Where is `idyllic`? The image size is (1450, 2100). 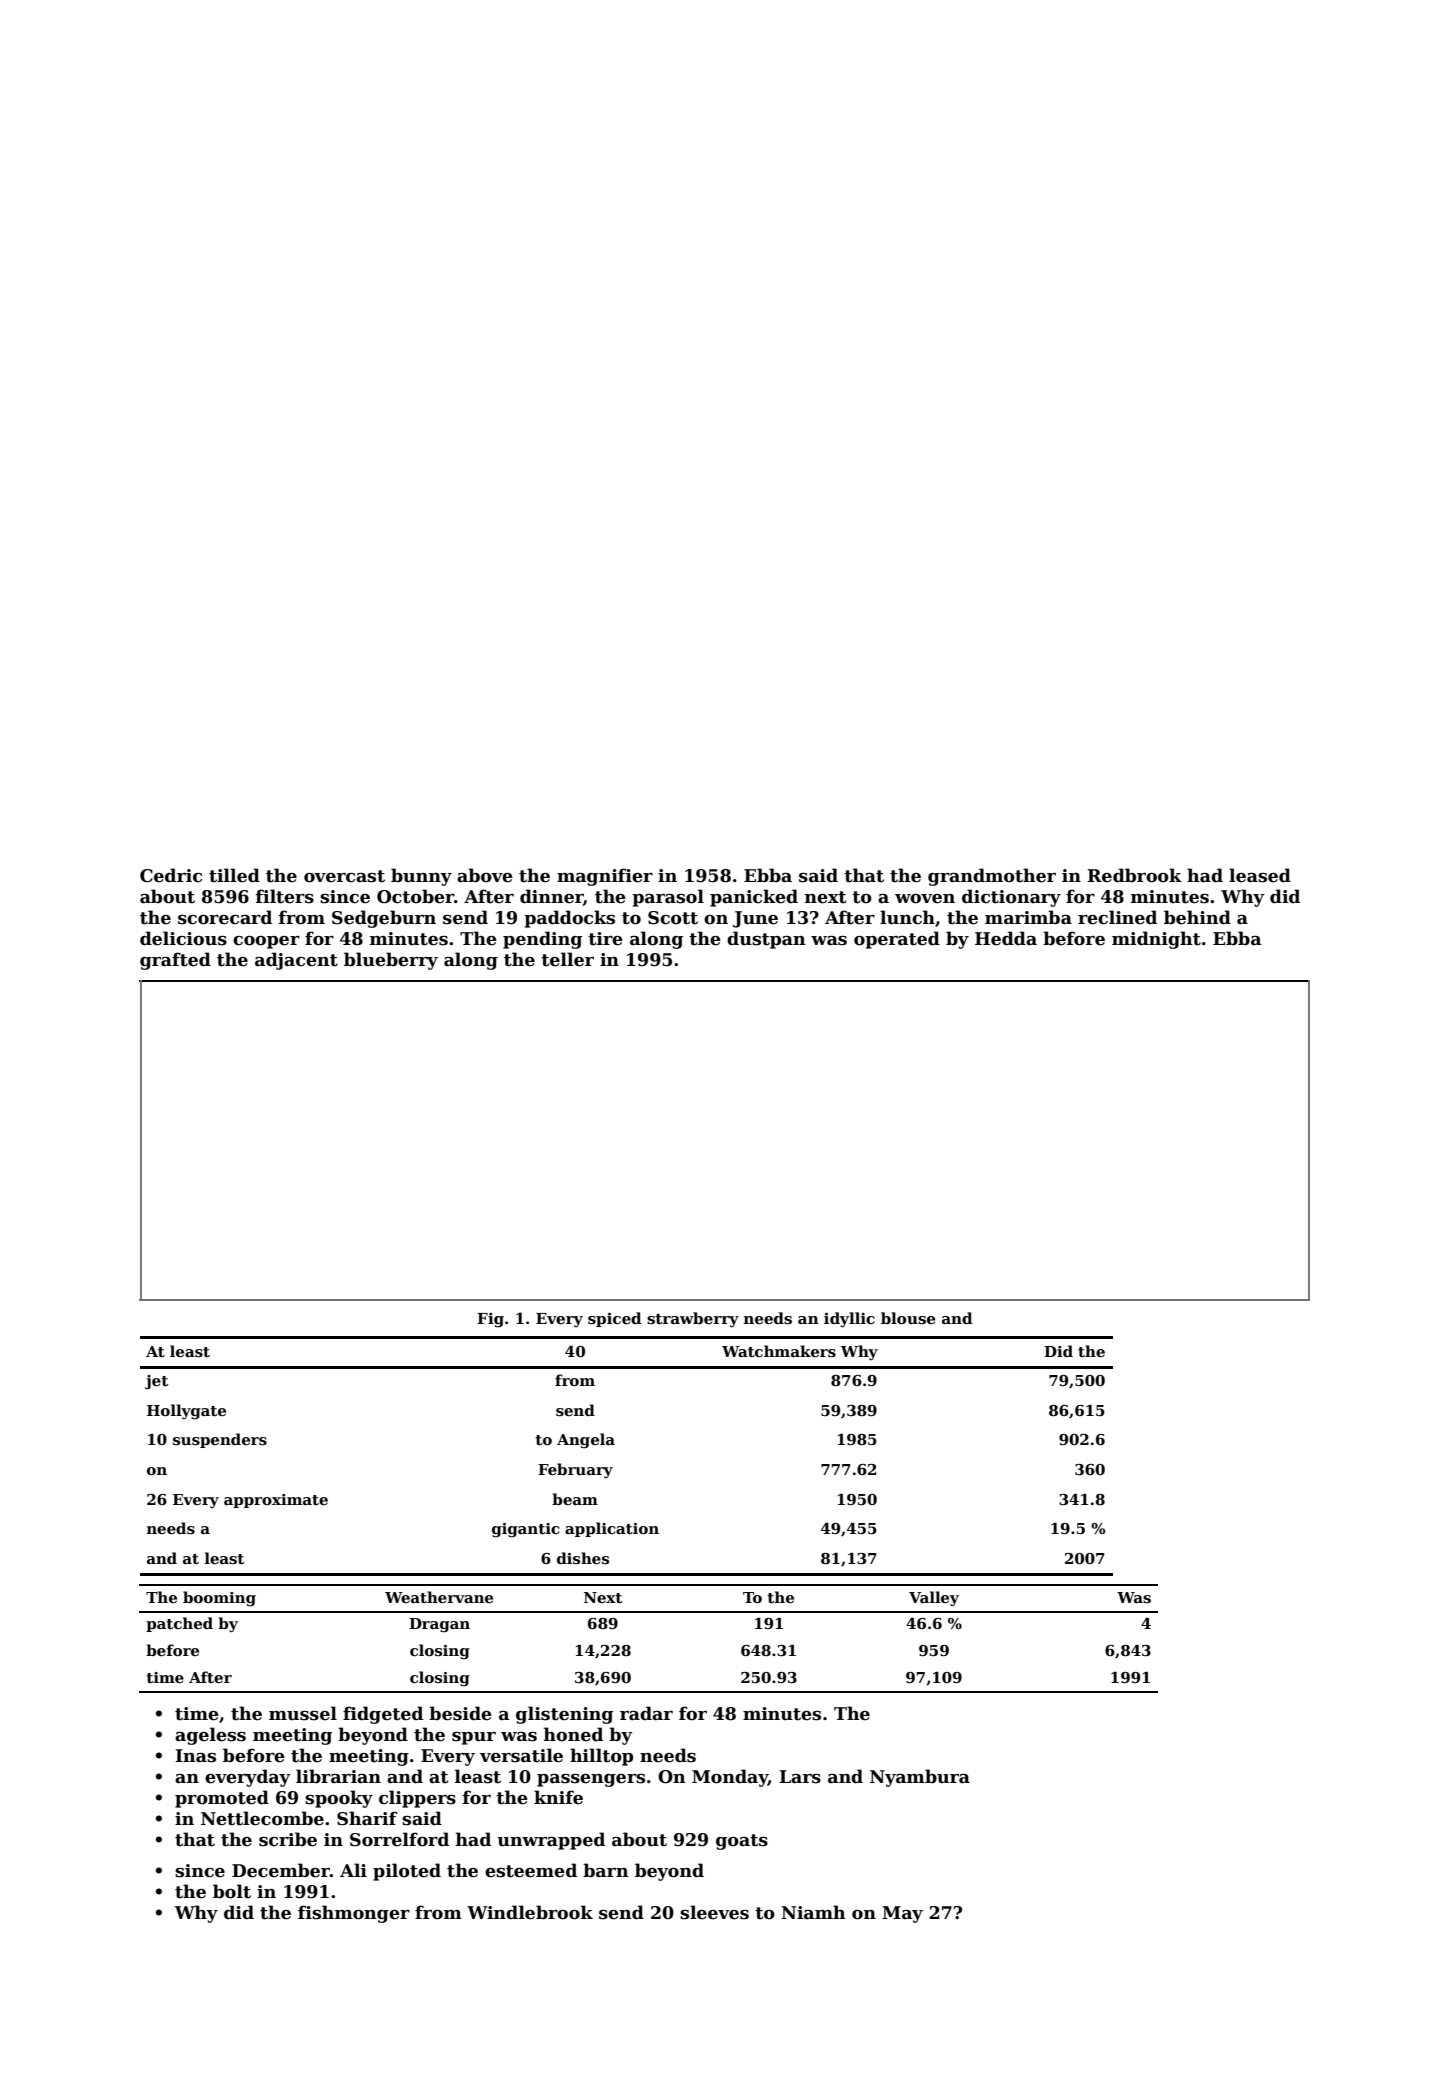 idyllic is located at coordinates (849, 1320).
